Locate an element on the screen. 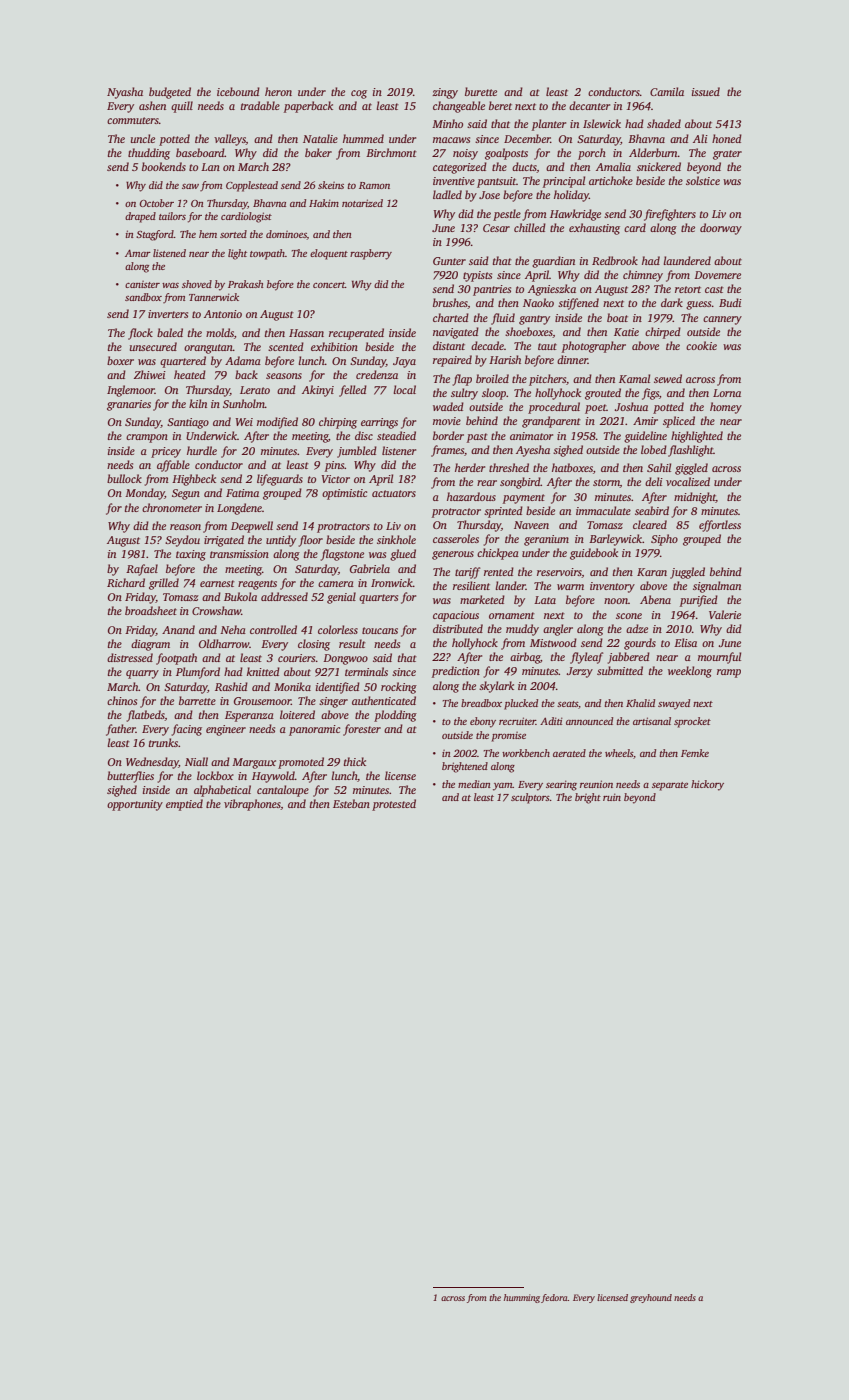 Image resolution: width=849 pixels, height=1400 pixels. Sipho is located at coordinates (664, 540).
